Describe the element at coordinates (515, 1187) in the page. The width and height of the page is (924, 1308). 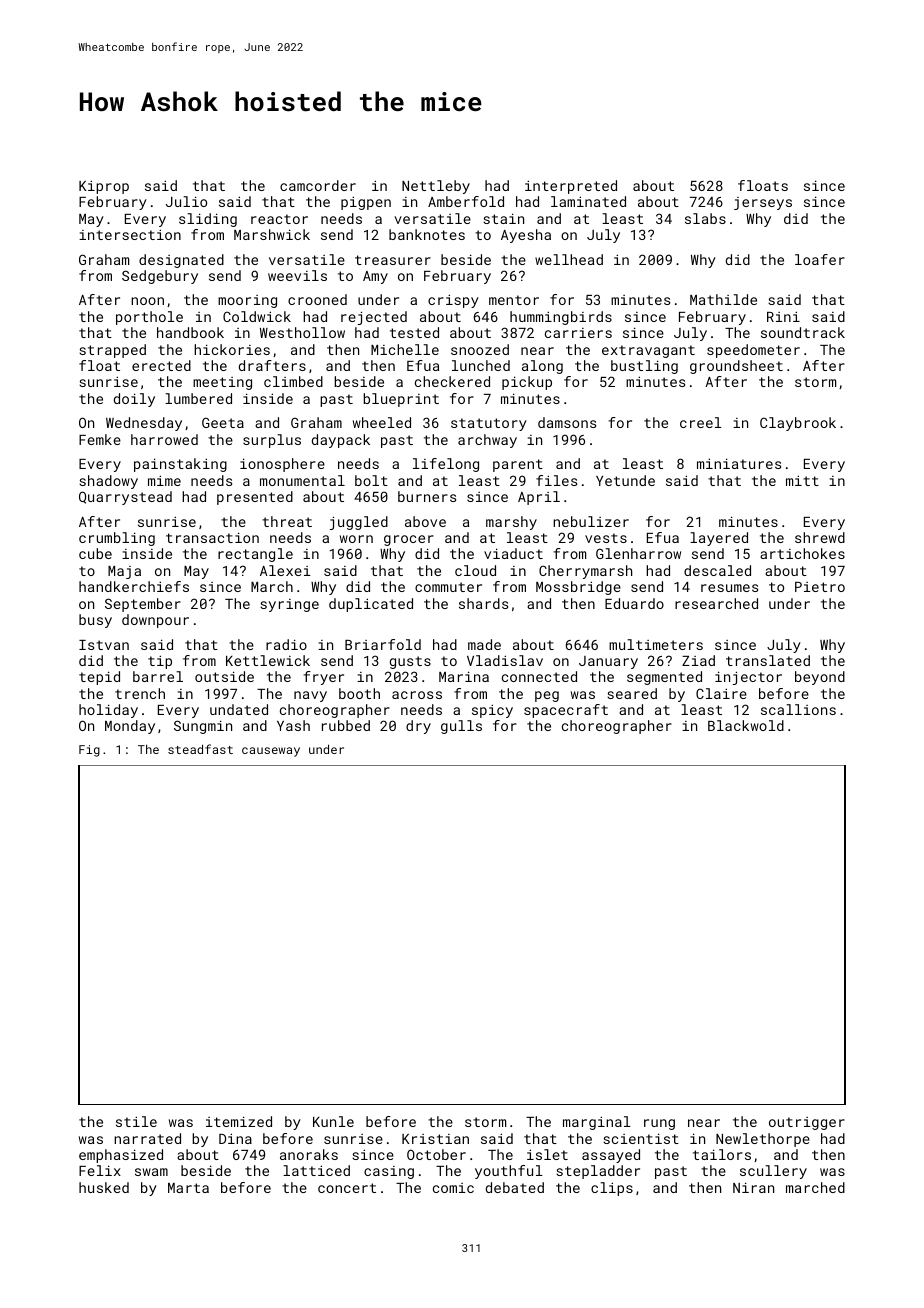
I see `debated` at that location.
